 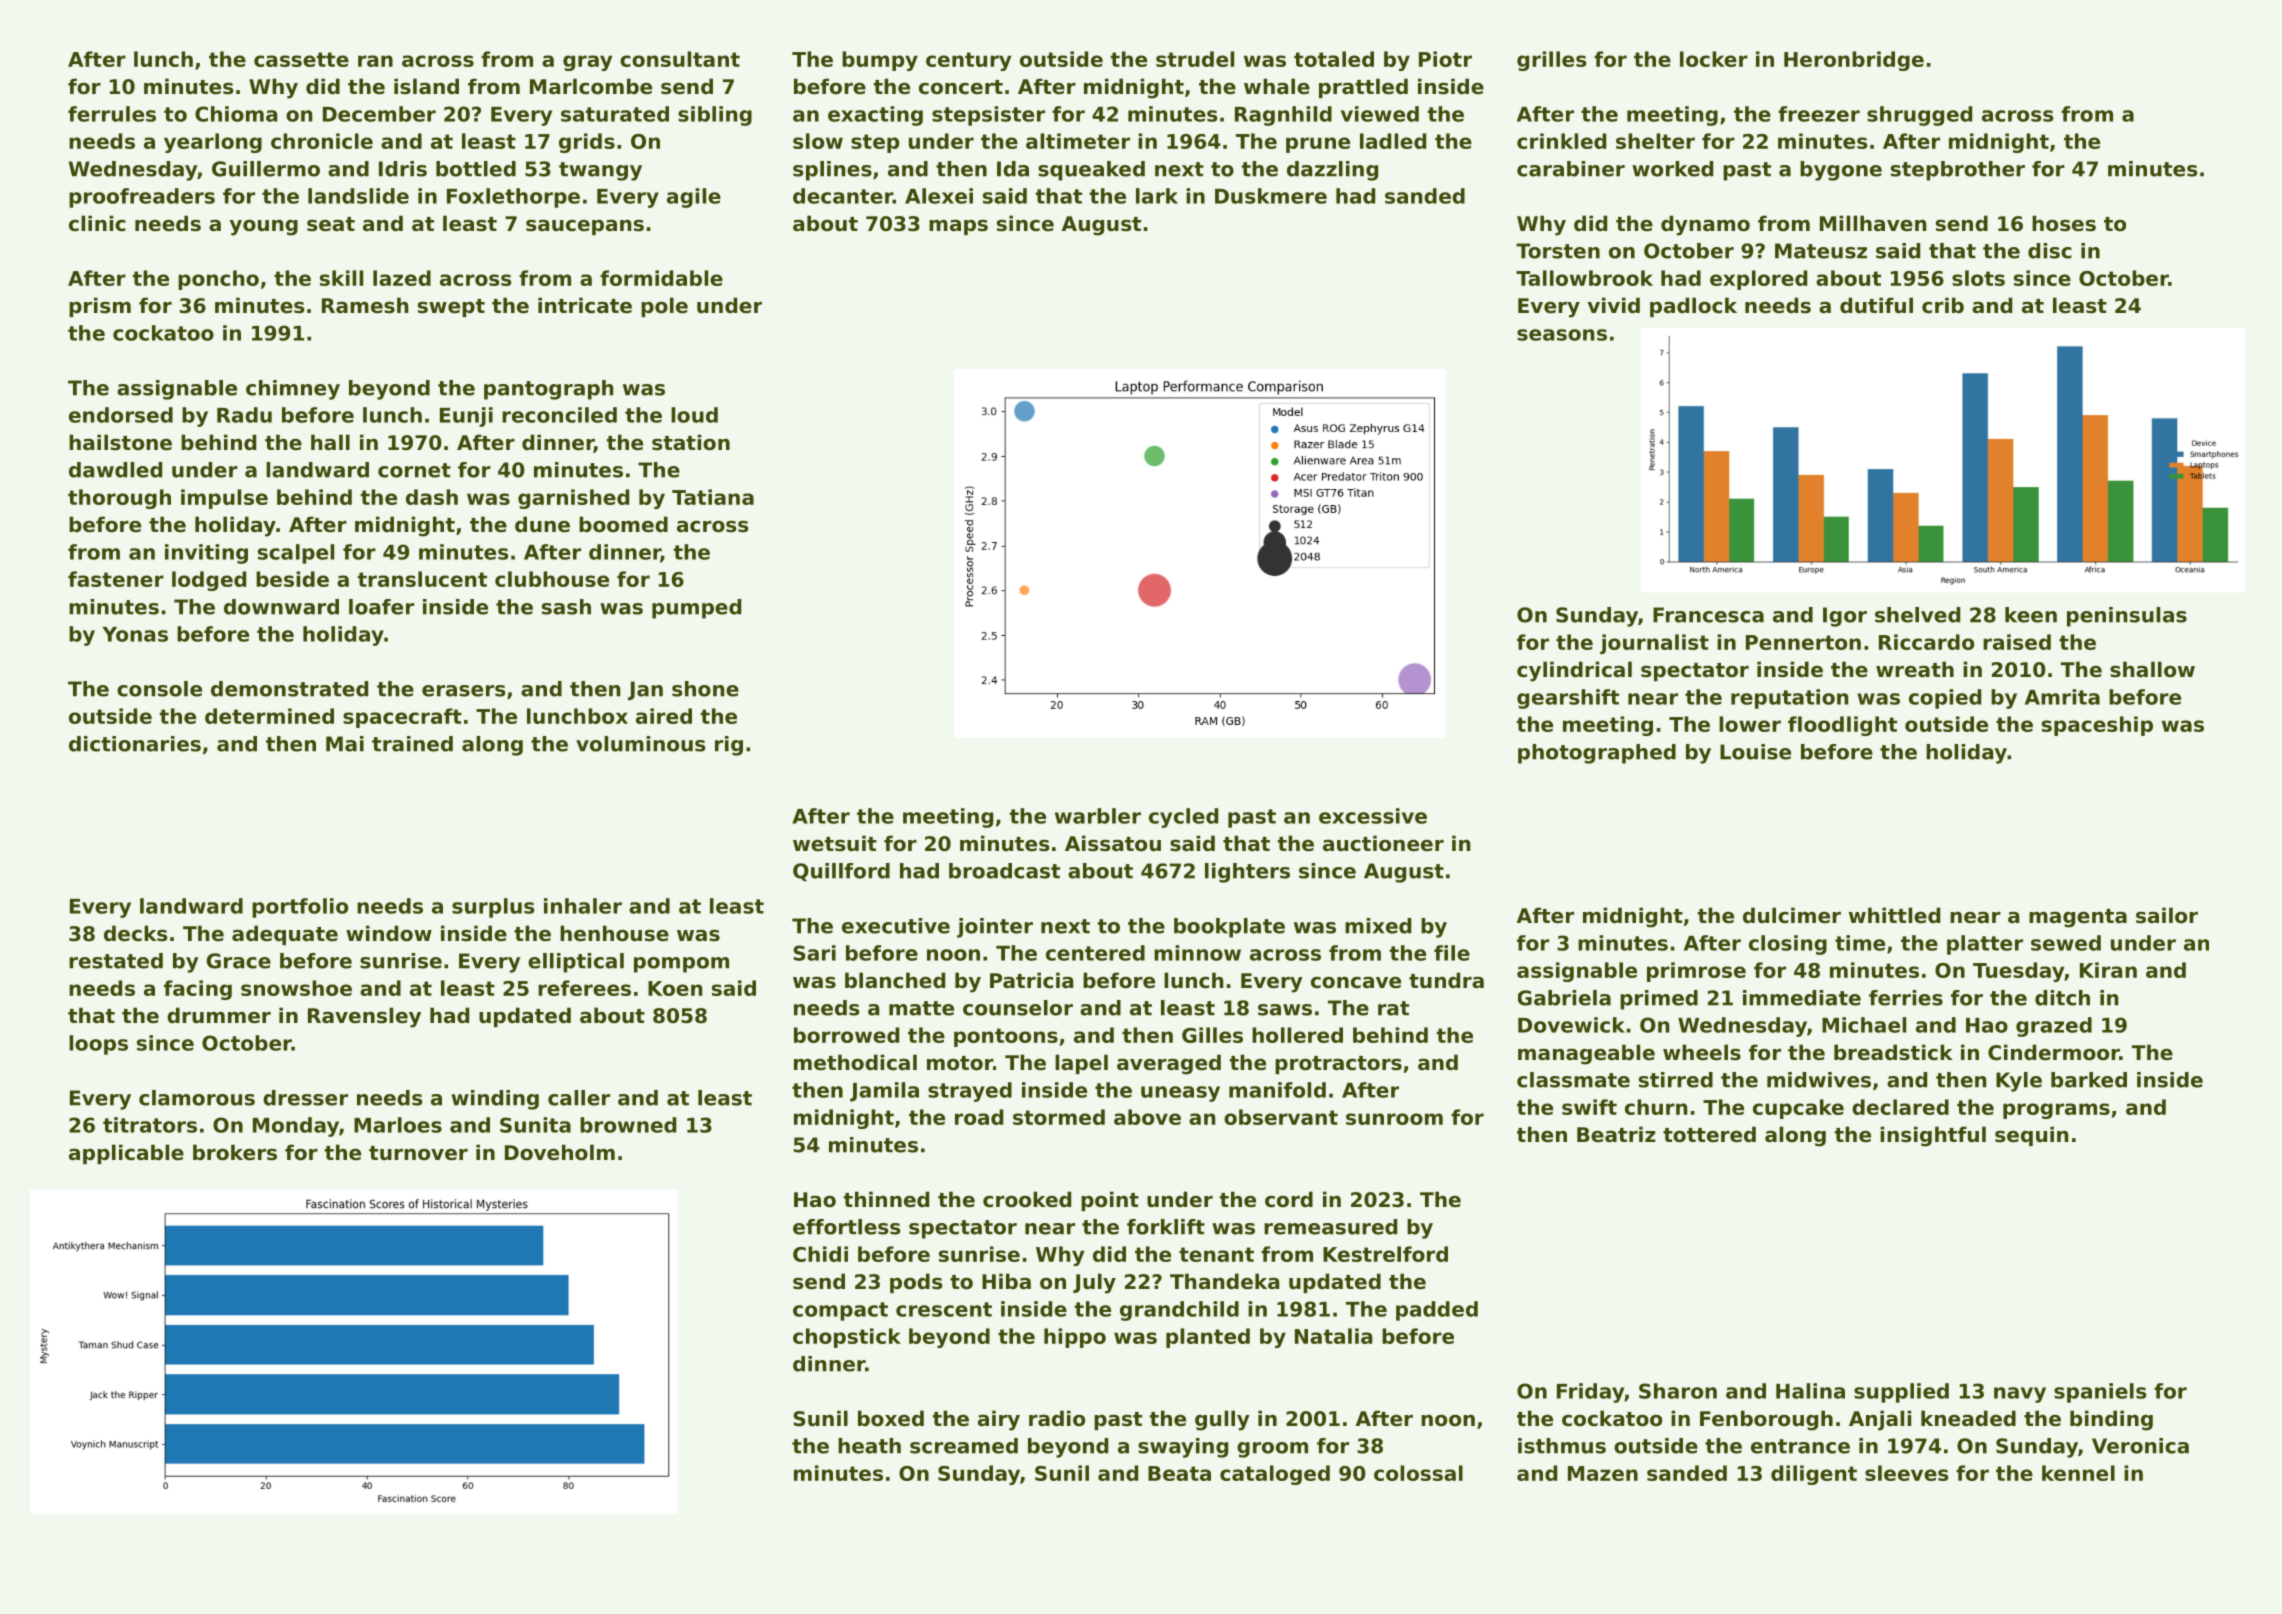 What do you see at coordinates (1334, 59) in the screenshot?
I see `totaled` at bounding box center [1334, 59].
